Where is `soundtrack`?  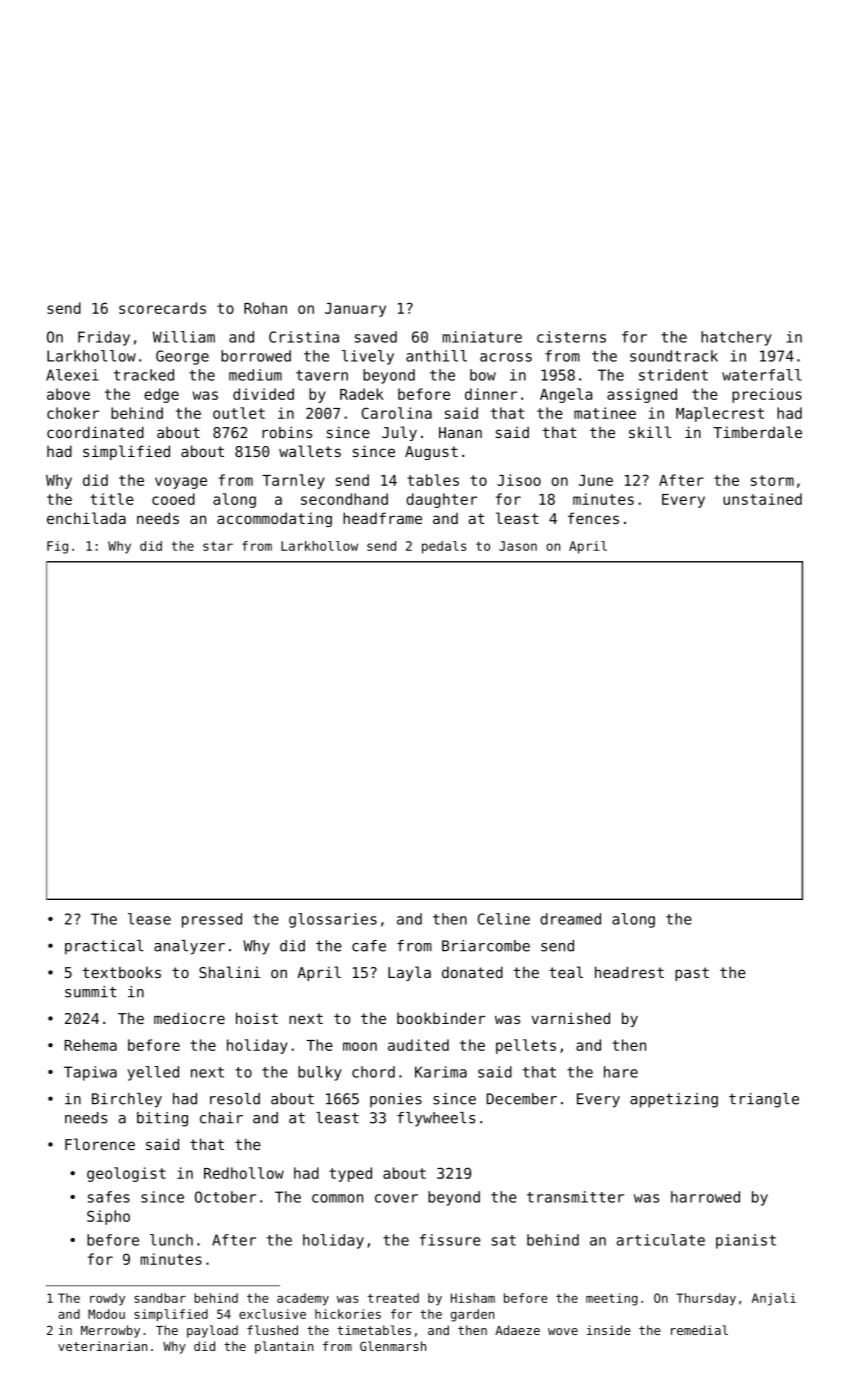 soundtrack is located at coordinates (674, 356).
